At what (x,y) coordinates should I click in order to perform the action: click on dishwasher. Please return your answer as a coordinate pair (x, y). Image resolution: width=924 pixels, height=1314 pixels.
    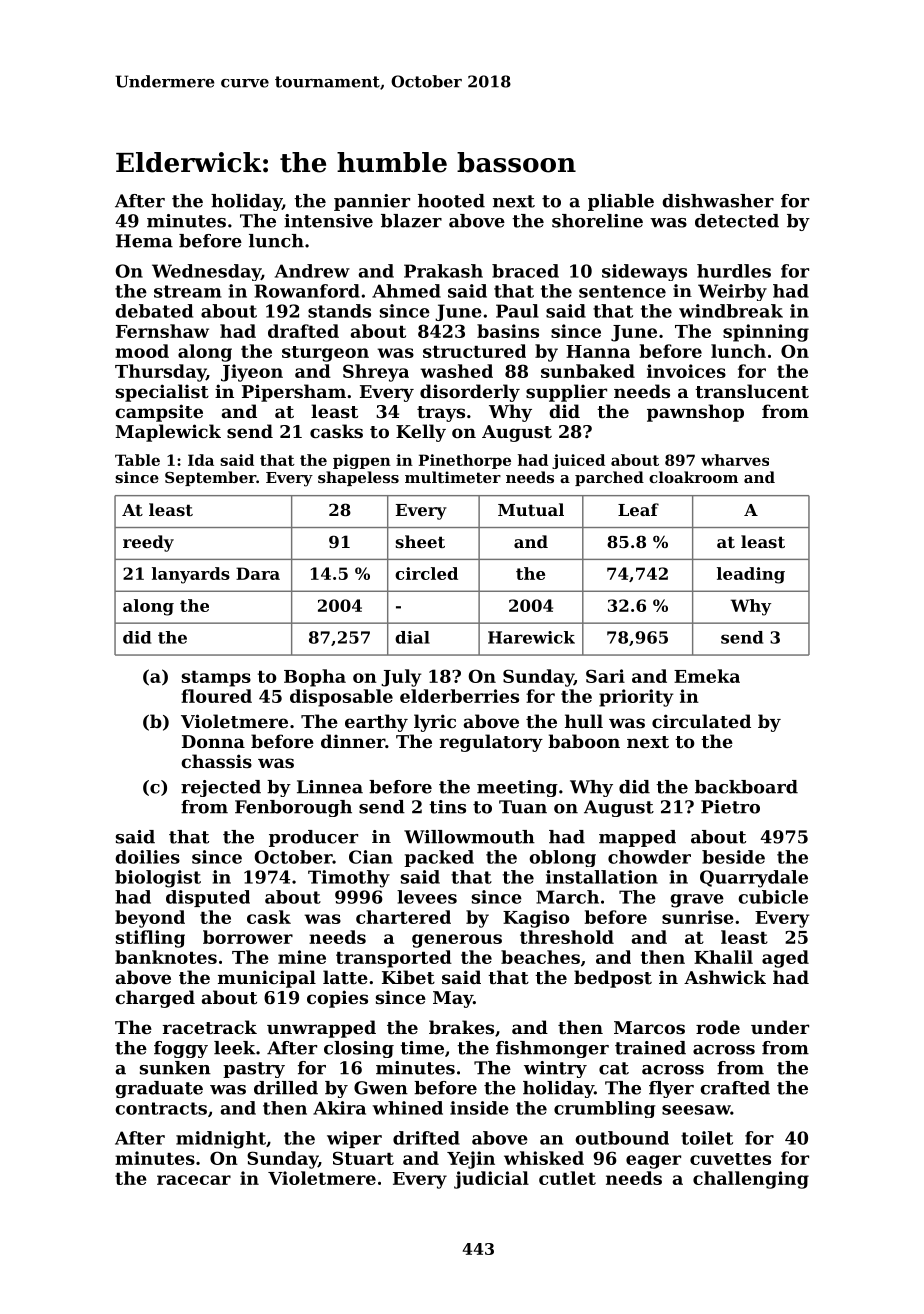
    Looking at the image, I should click on (718, 201).
